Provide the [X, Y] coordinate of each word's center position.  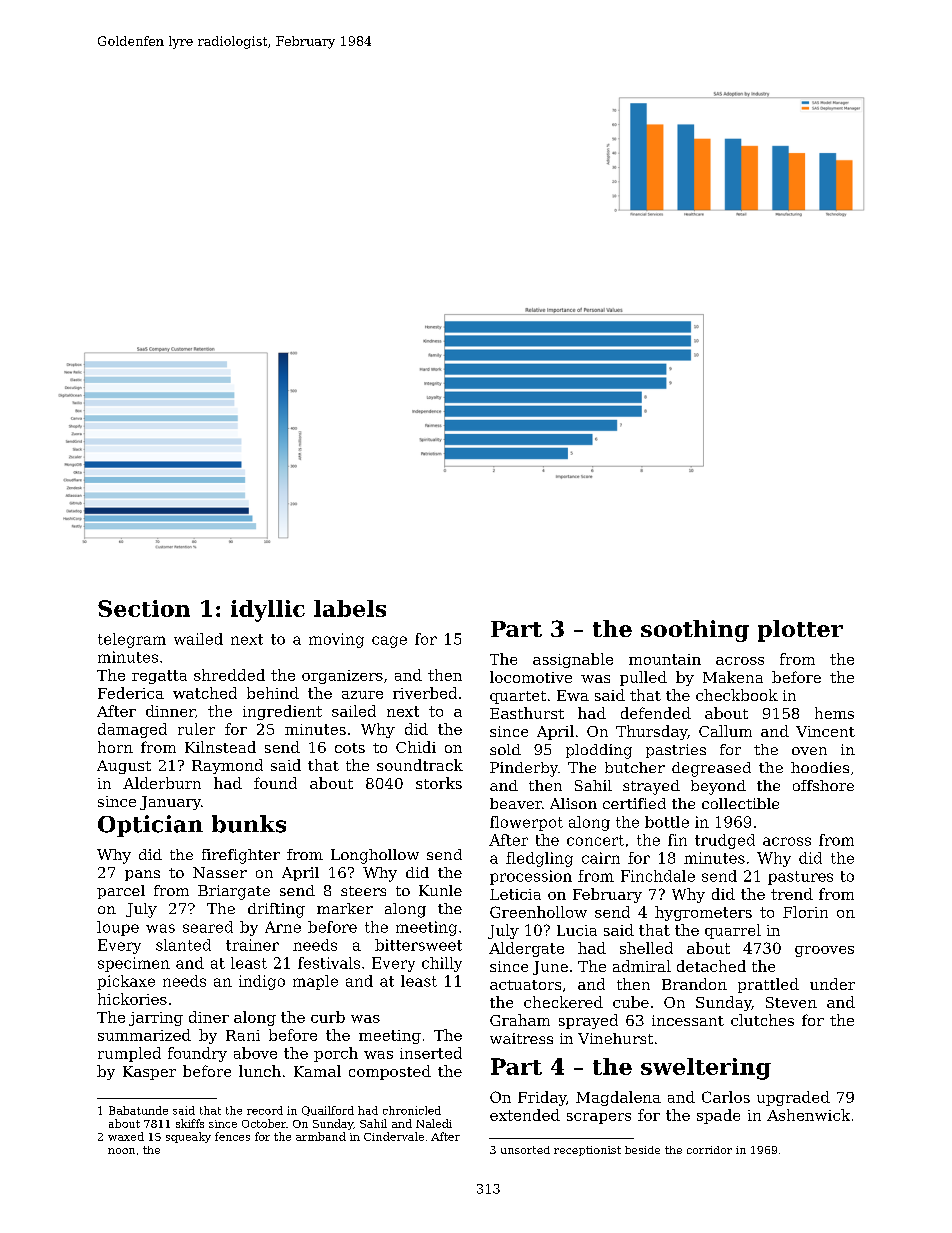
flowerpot [526, 823]
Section [144, 608]
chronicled [412, 1110]
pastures [800, 878]
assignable [573, 660]
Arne [283, 927]
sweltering [706, 1069]
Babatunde [138, 1110]
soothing [695, 631]
